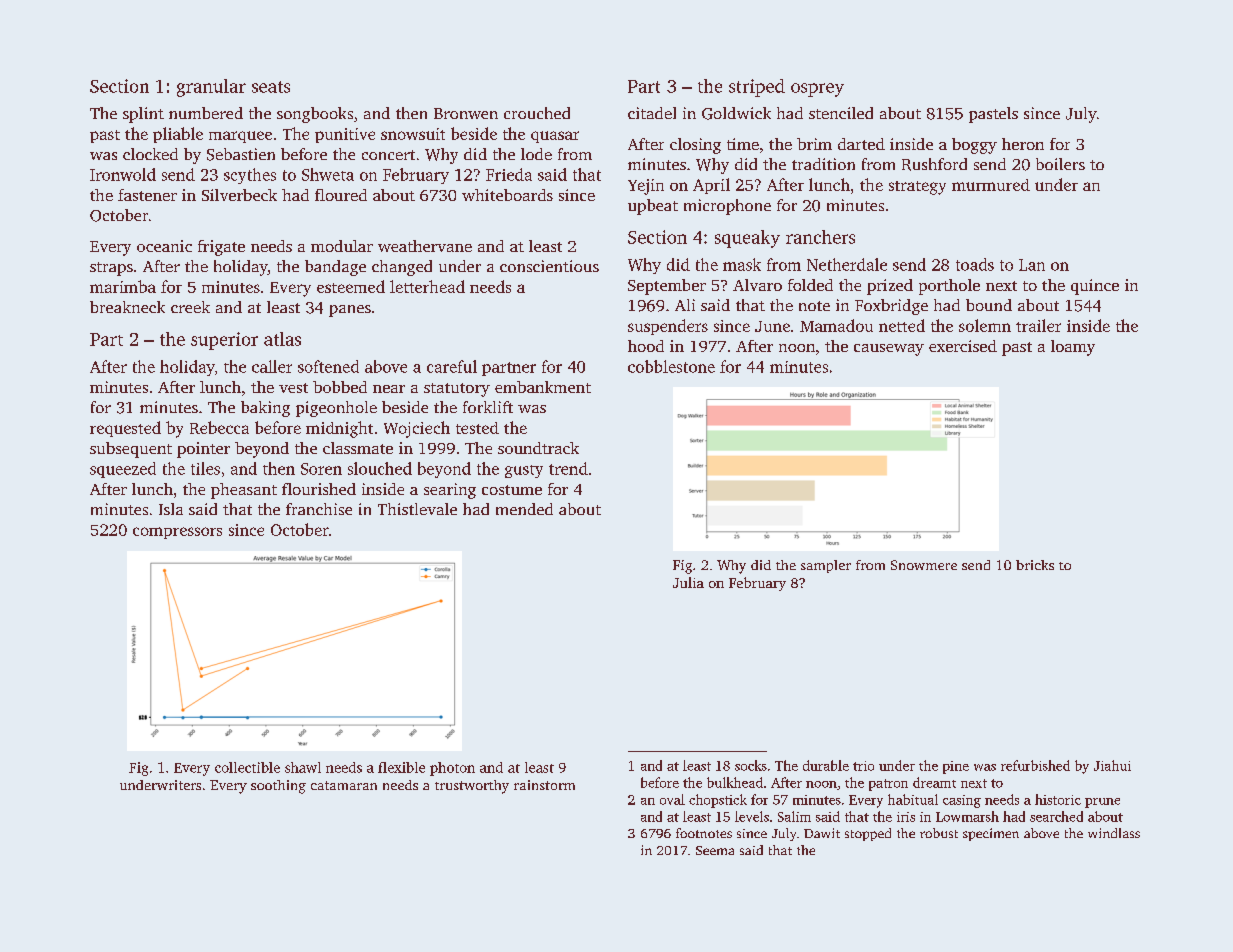  What do you see at coordinates (715, 850) in the image?
I see `Seema` at bounding box center [715, 850].
